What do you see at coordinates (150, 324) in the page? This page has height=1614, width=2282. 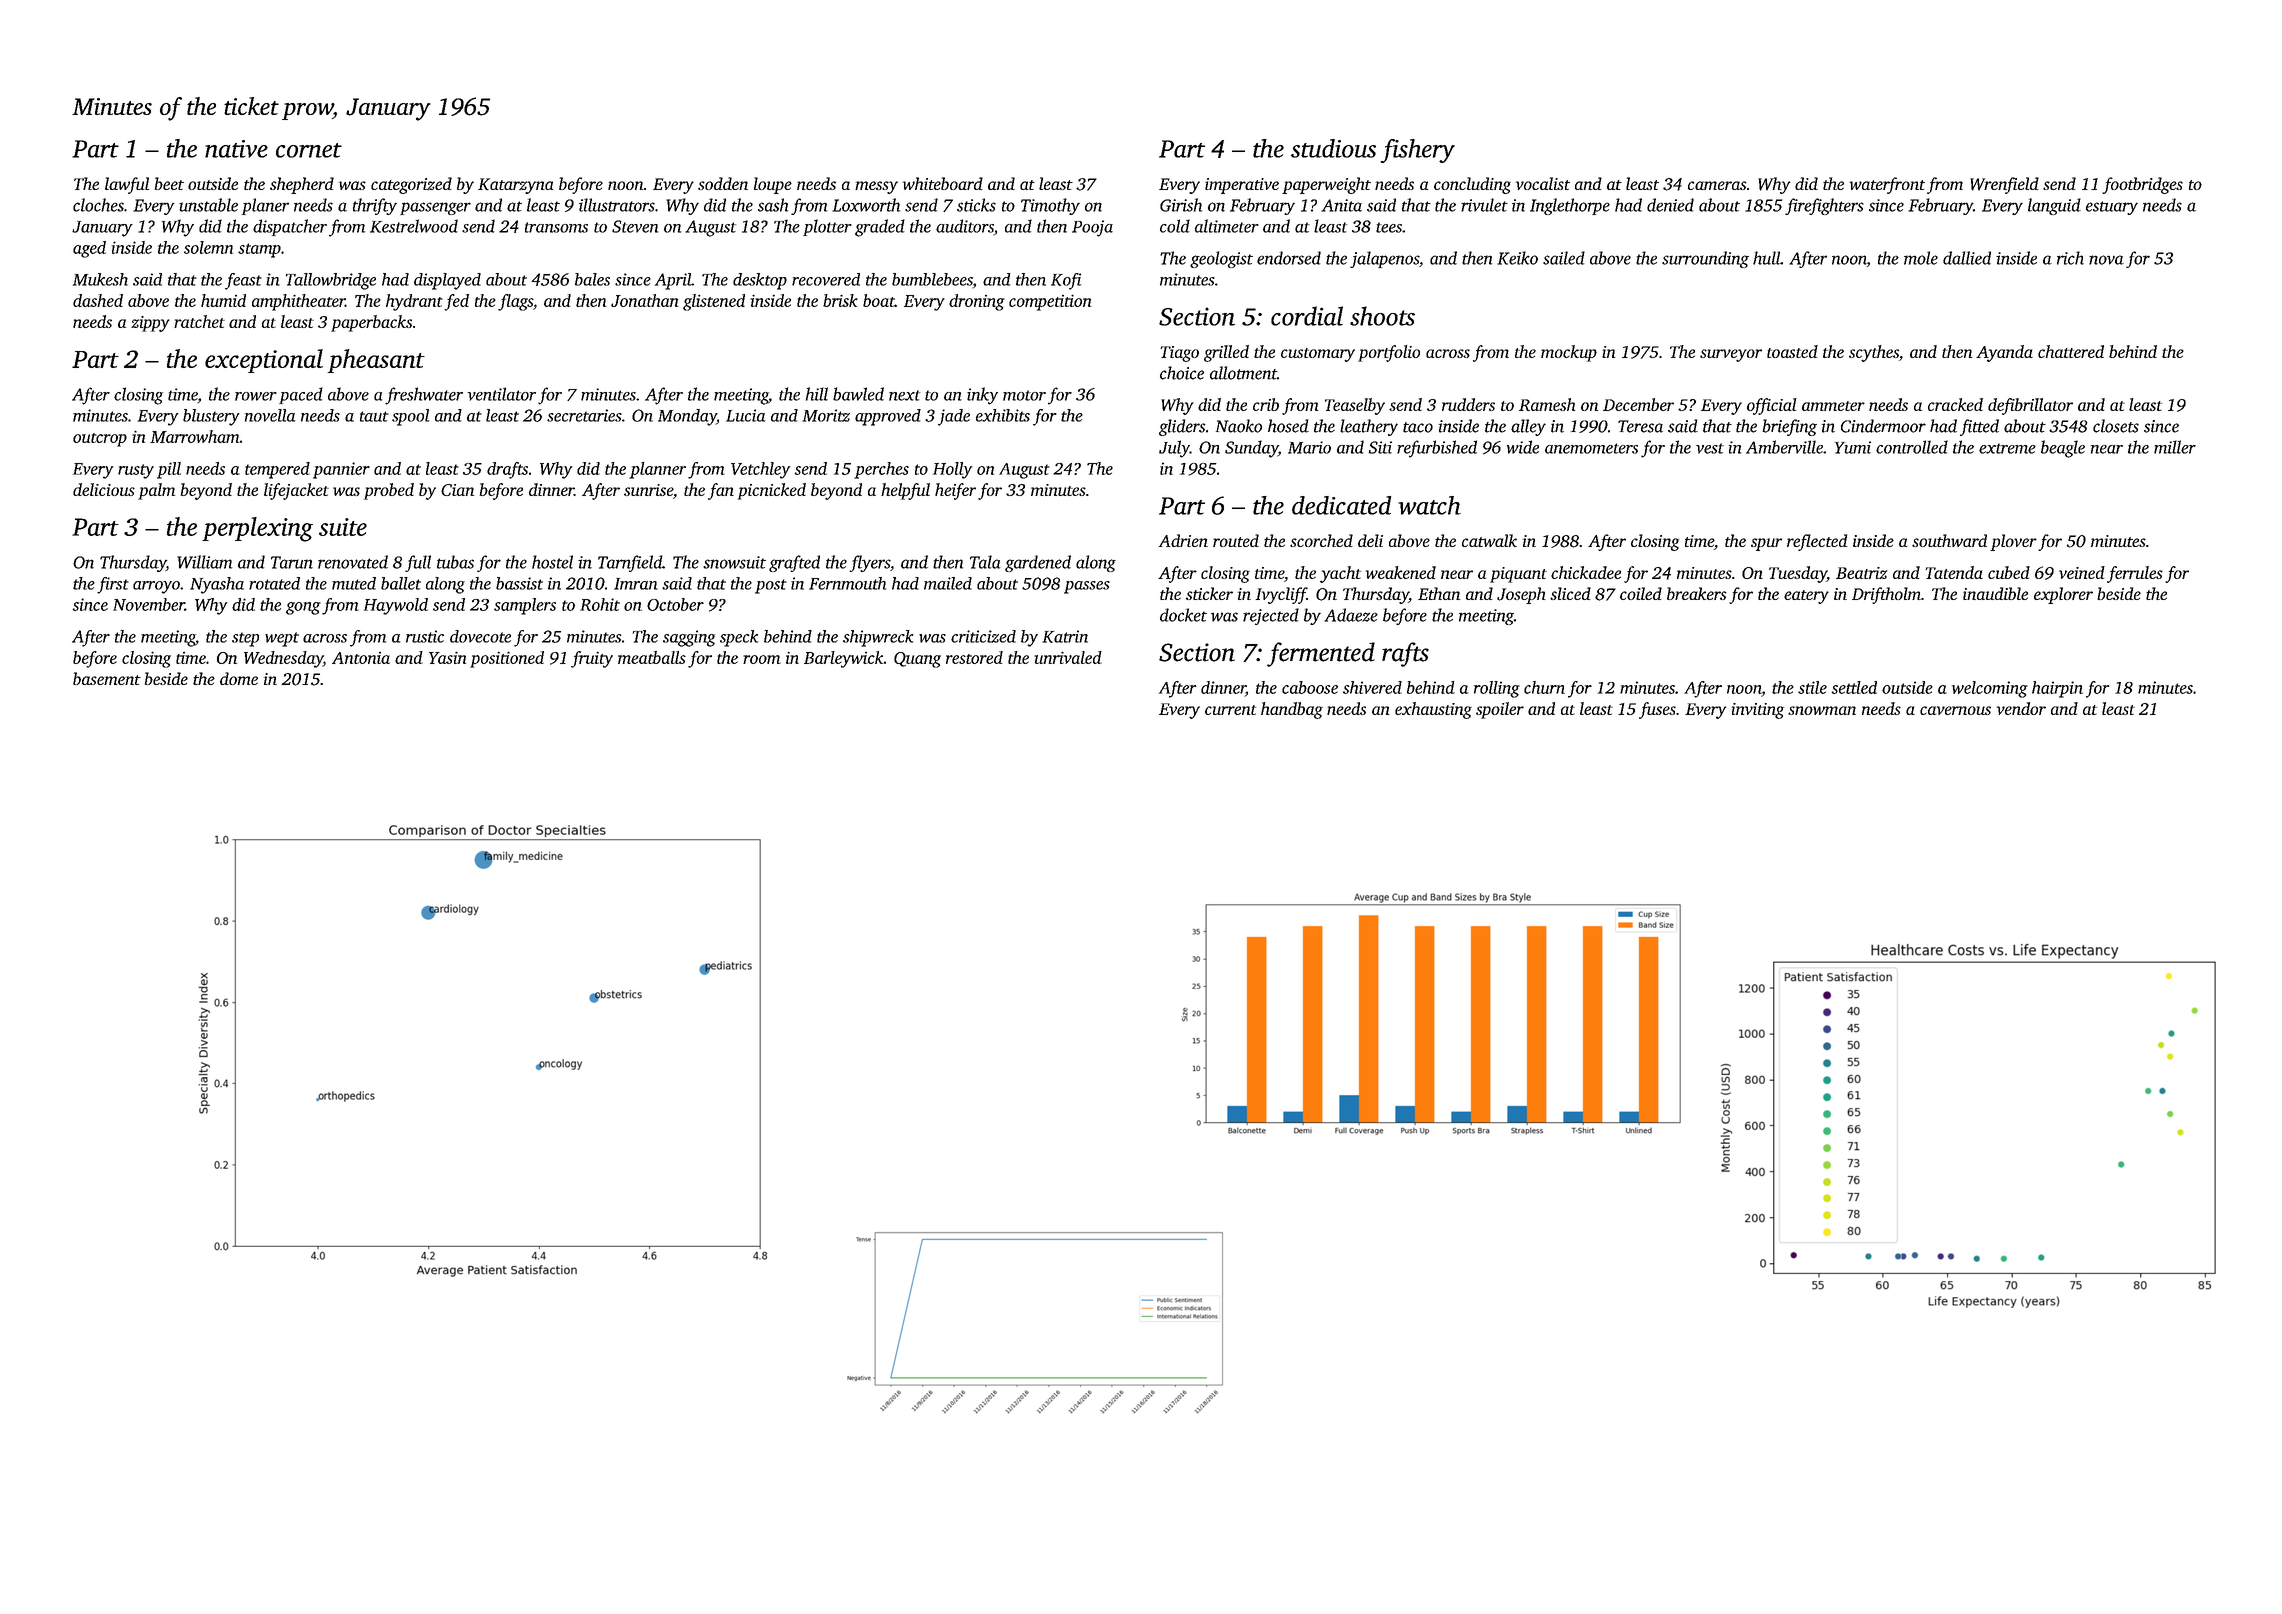 I see `zippy` at bounding box center [150, 324].
